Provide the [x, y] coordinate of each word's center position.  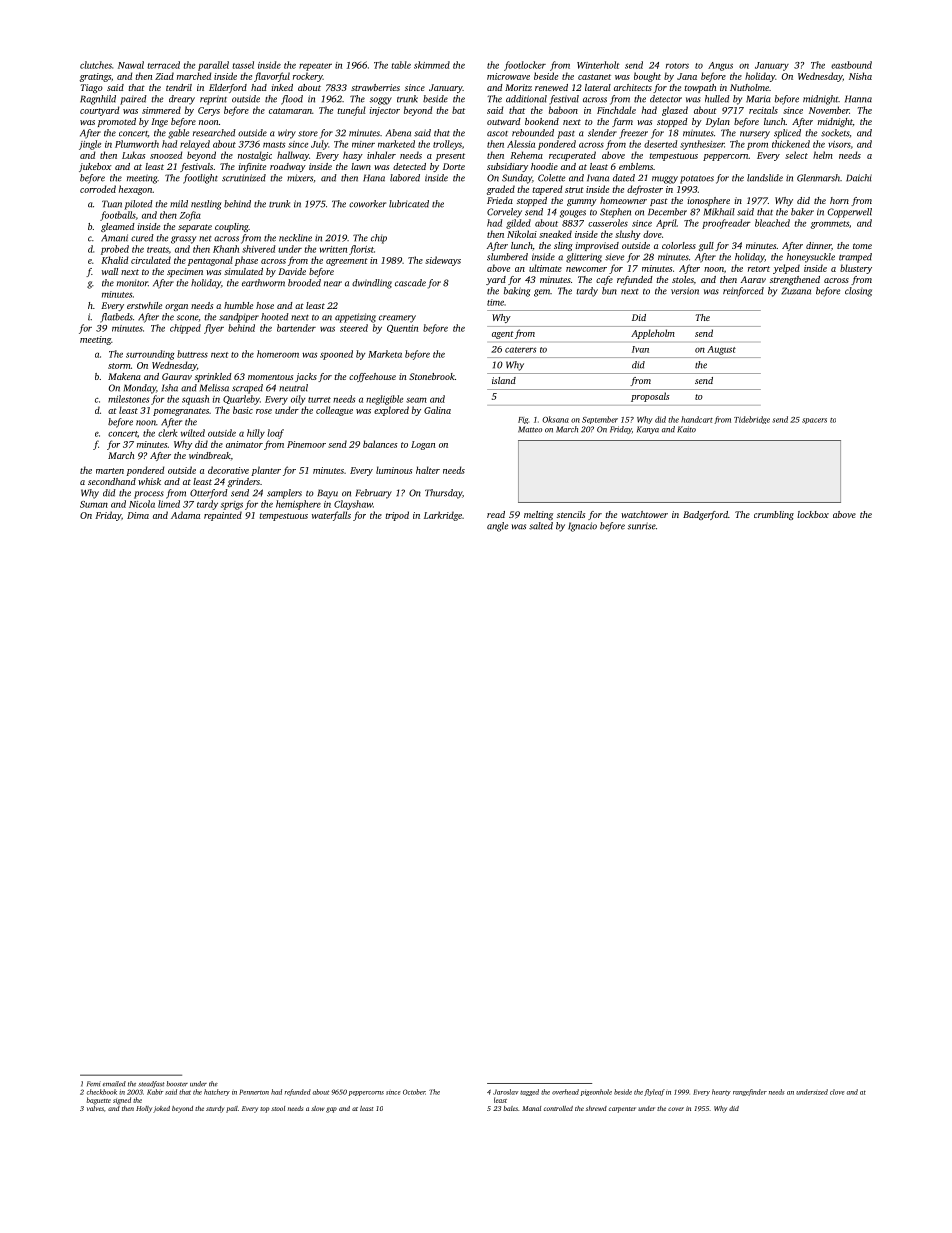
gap [331, 1110]
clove [837, 1092]
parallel [213, 66]
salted [541, 526]
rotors [677, 66]
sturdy [215, 1109]
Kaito [686, 429]
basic [243, 410]
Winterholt [598, 65]
